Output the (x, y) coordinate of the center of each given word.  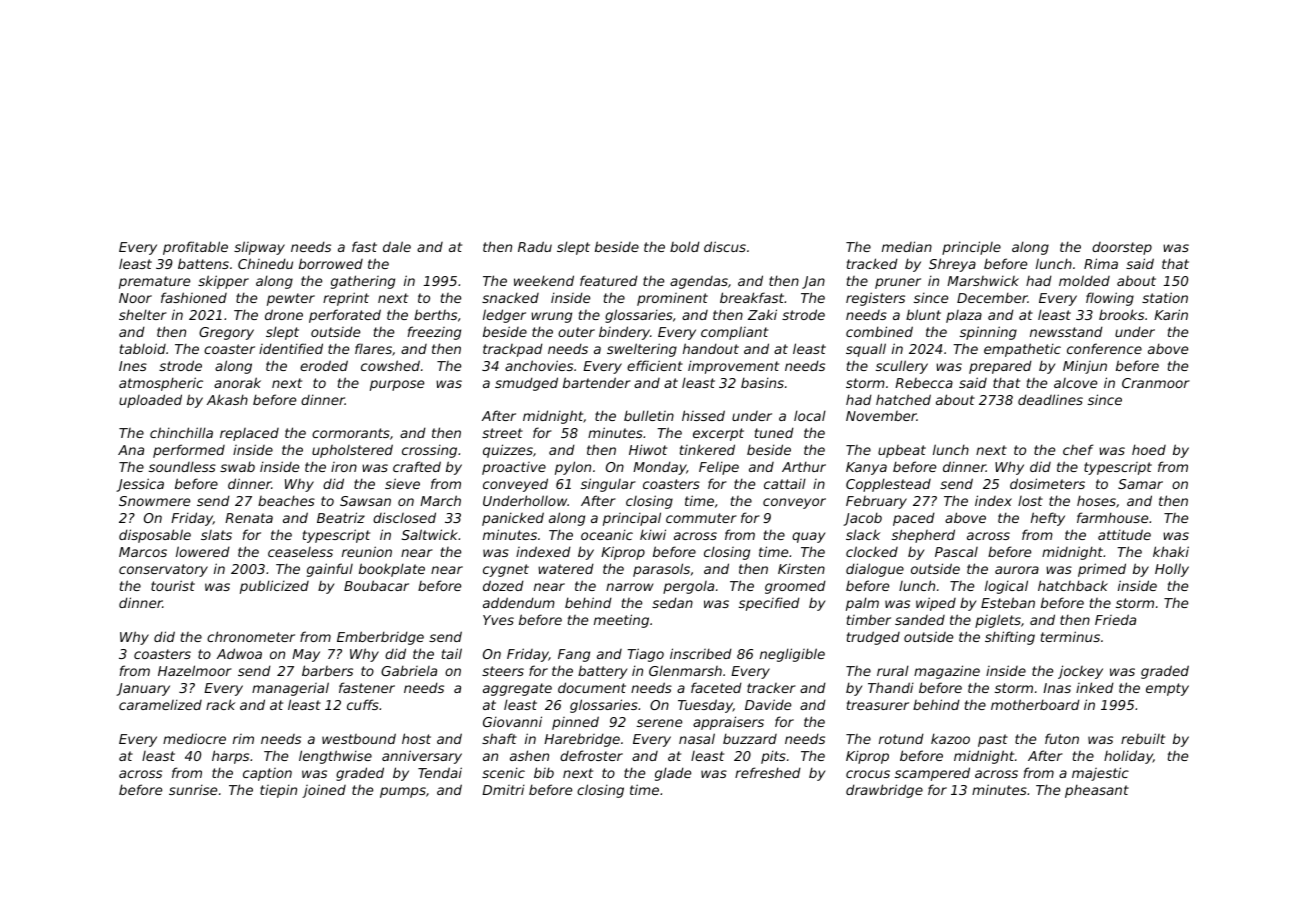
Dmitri (503, 789)
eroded (324, 365)
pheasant (1097, 791)
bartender (597, 382)
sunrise (193, 789)
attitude (1124, 534)
